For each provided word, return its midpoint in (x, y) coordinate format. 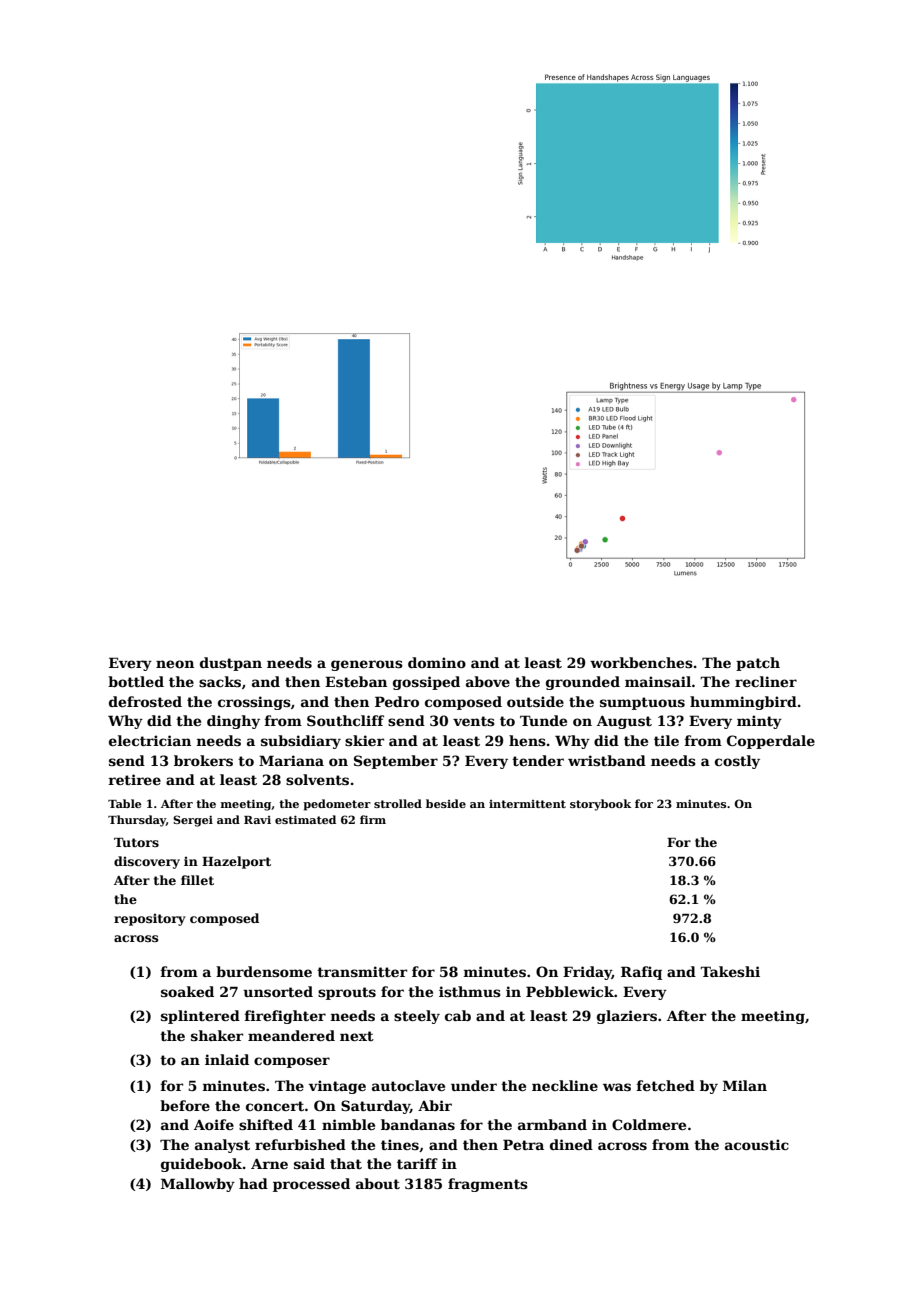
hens (527, 740)
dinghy (233, 722)
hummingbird (743, 703)
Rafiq (641, 973)
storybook (600, 805)
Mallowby (198, 1185)
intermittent (527, 804)
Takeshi (730, 971)
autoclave (408, 1085)
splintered (200, 1017)
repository (150, 920)
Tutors (136, 842)
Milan (745, 1085)
